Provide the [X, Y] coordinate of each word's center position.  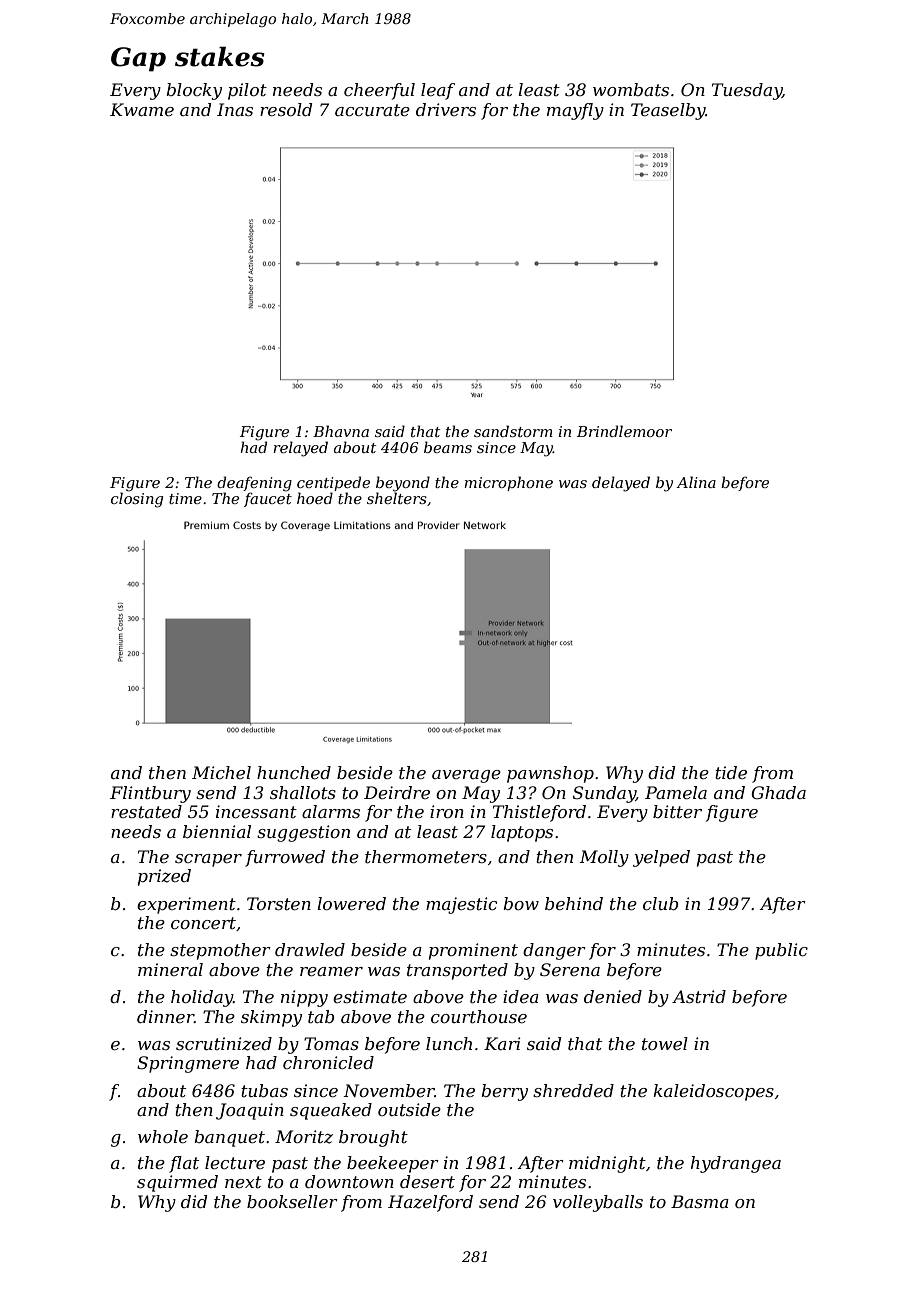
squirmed [177, 1183]
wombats [631, 89]
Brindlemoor [624, 431]
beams [448, 447]
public [781, 951]
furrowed [285, 858]
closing [137, 500]
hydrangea [736, 1164]
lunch [449, 1043]
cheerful [379, 91]
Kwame [142, 109]
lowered [351, 903]
